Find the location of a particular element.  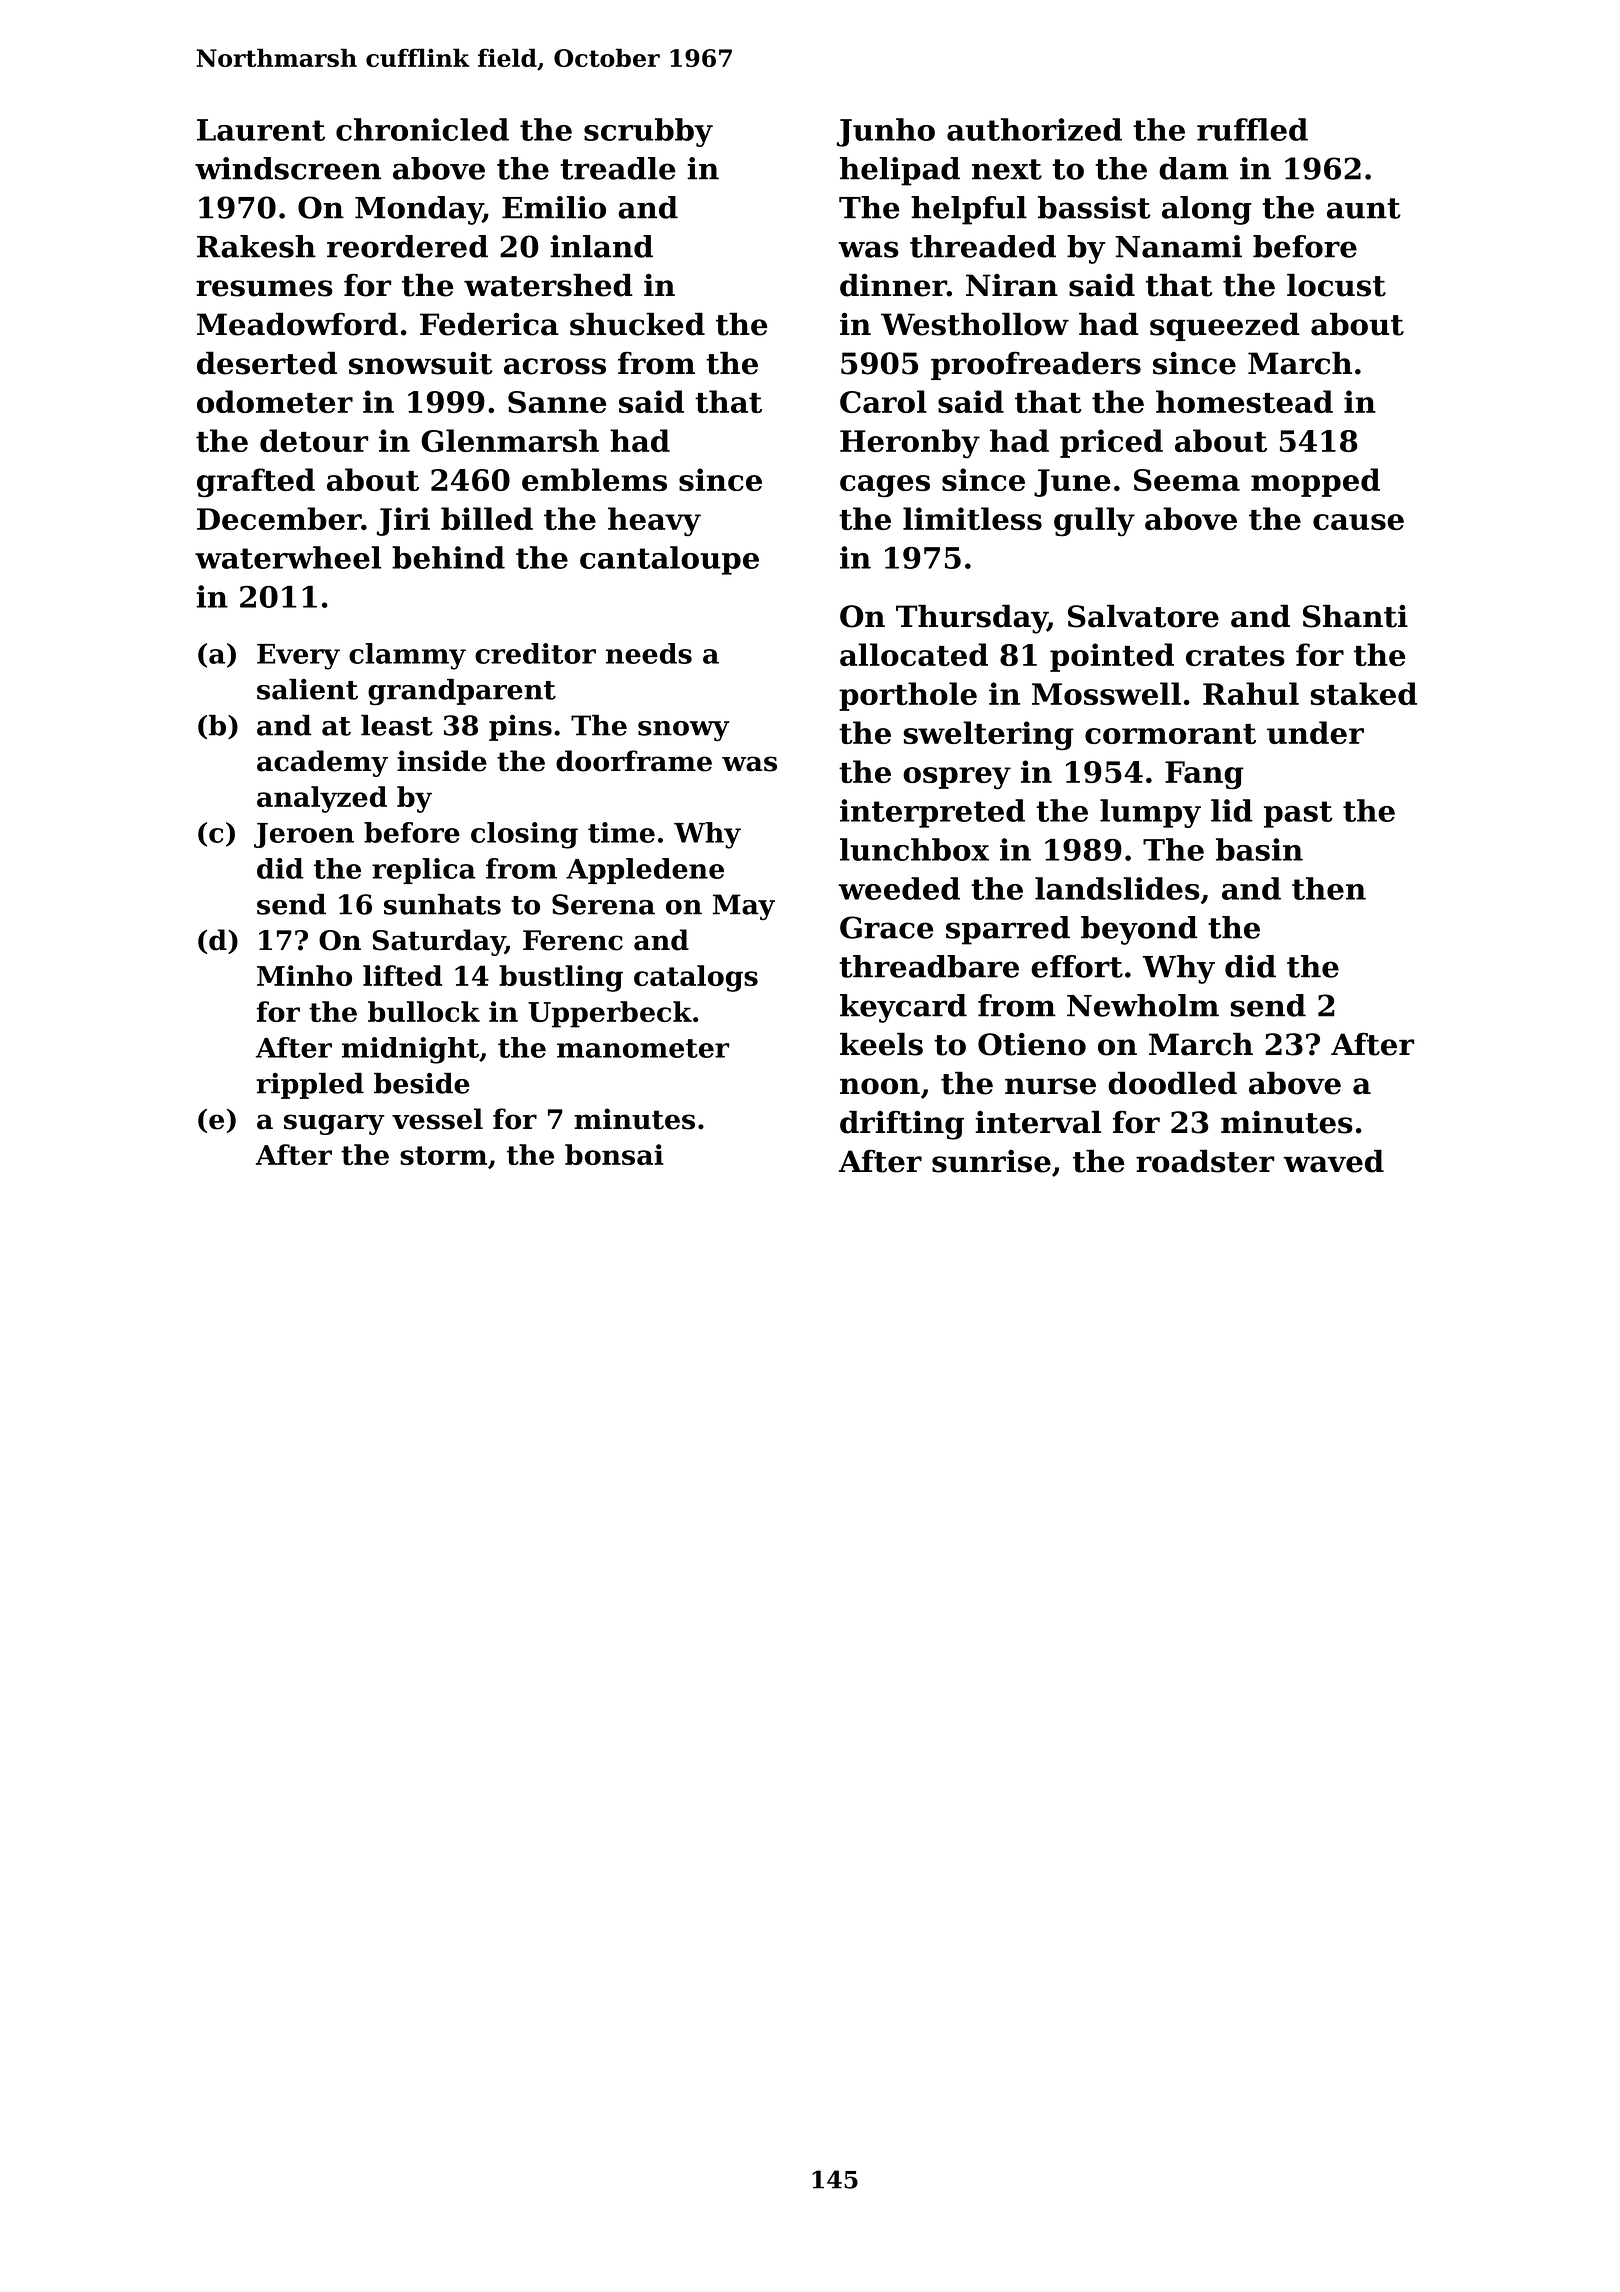

storm is located at coordinates (443, 1155).
